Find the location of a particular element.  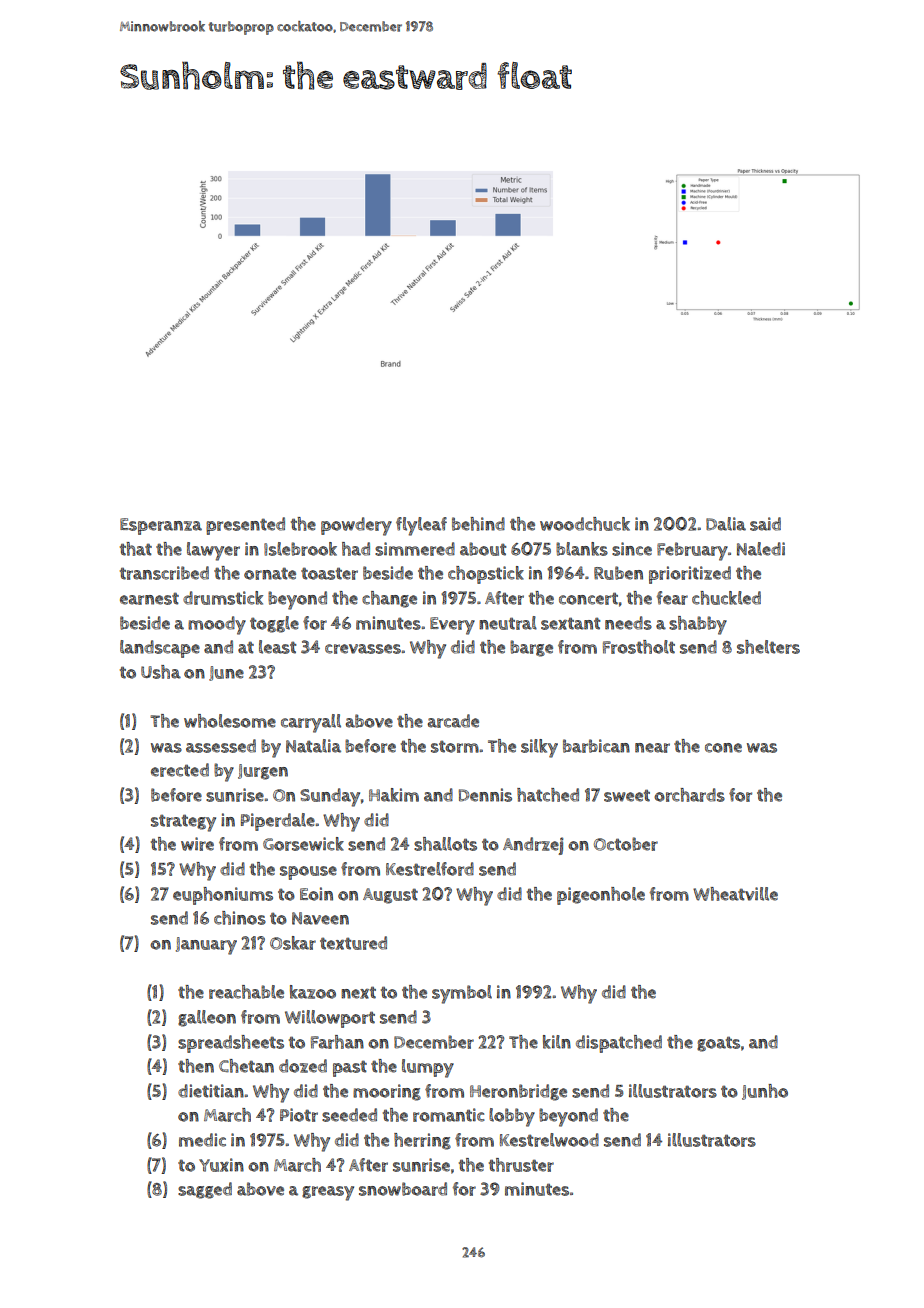

Junho is located at coordinates (765, 1092).
